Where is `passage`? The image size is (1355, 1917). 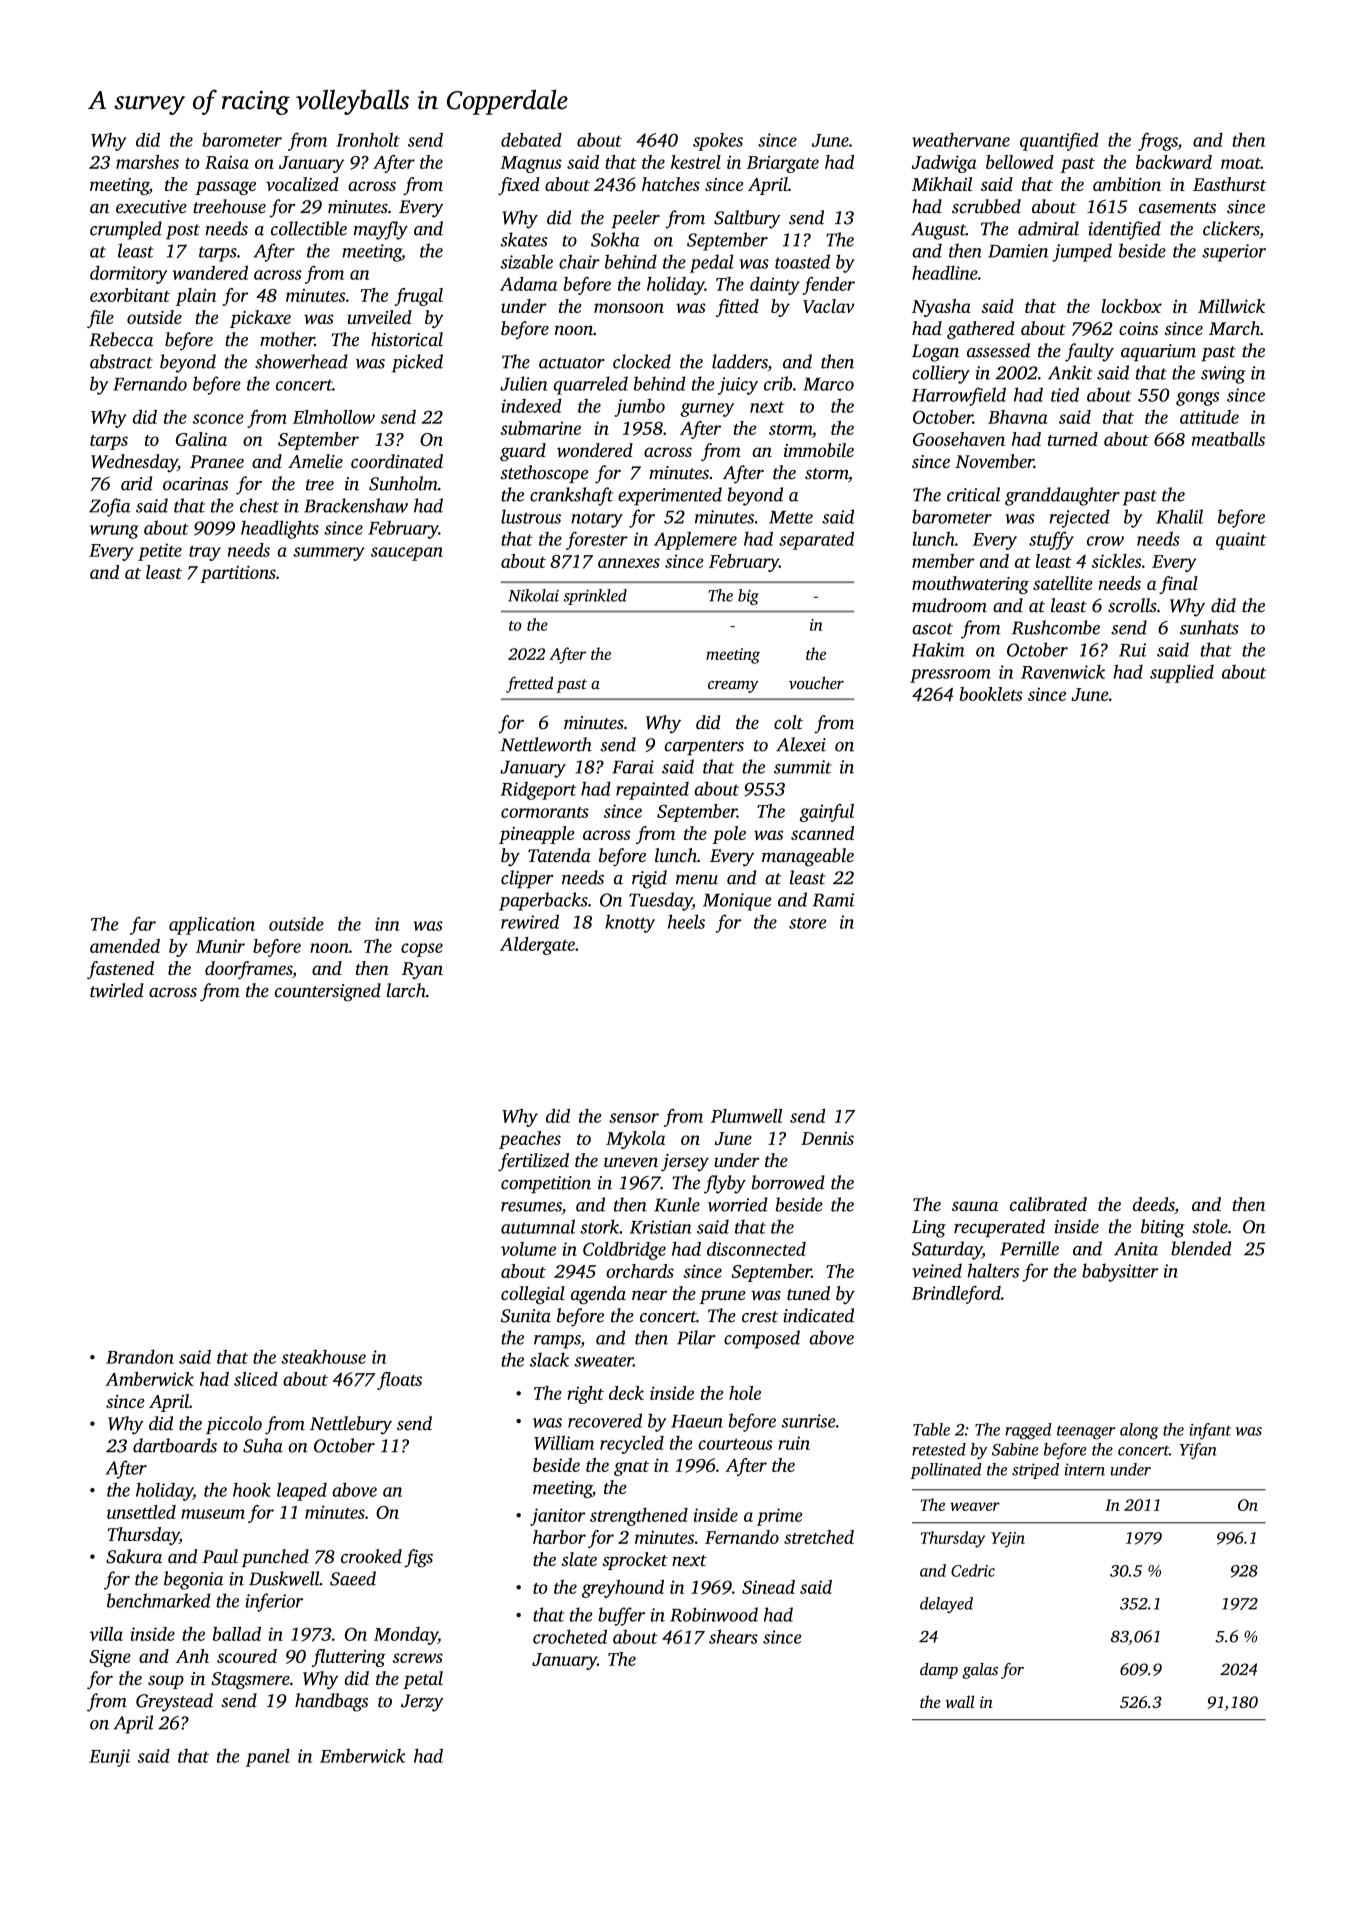 passage is located at coordinates (225, 188).
